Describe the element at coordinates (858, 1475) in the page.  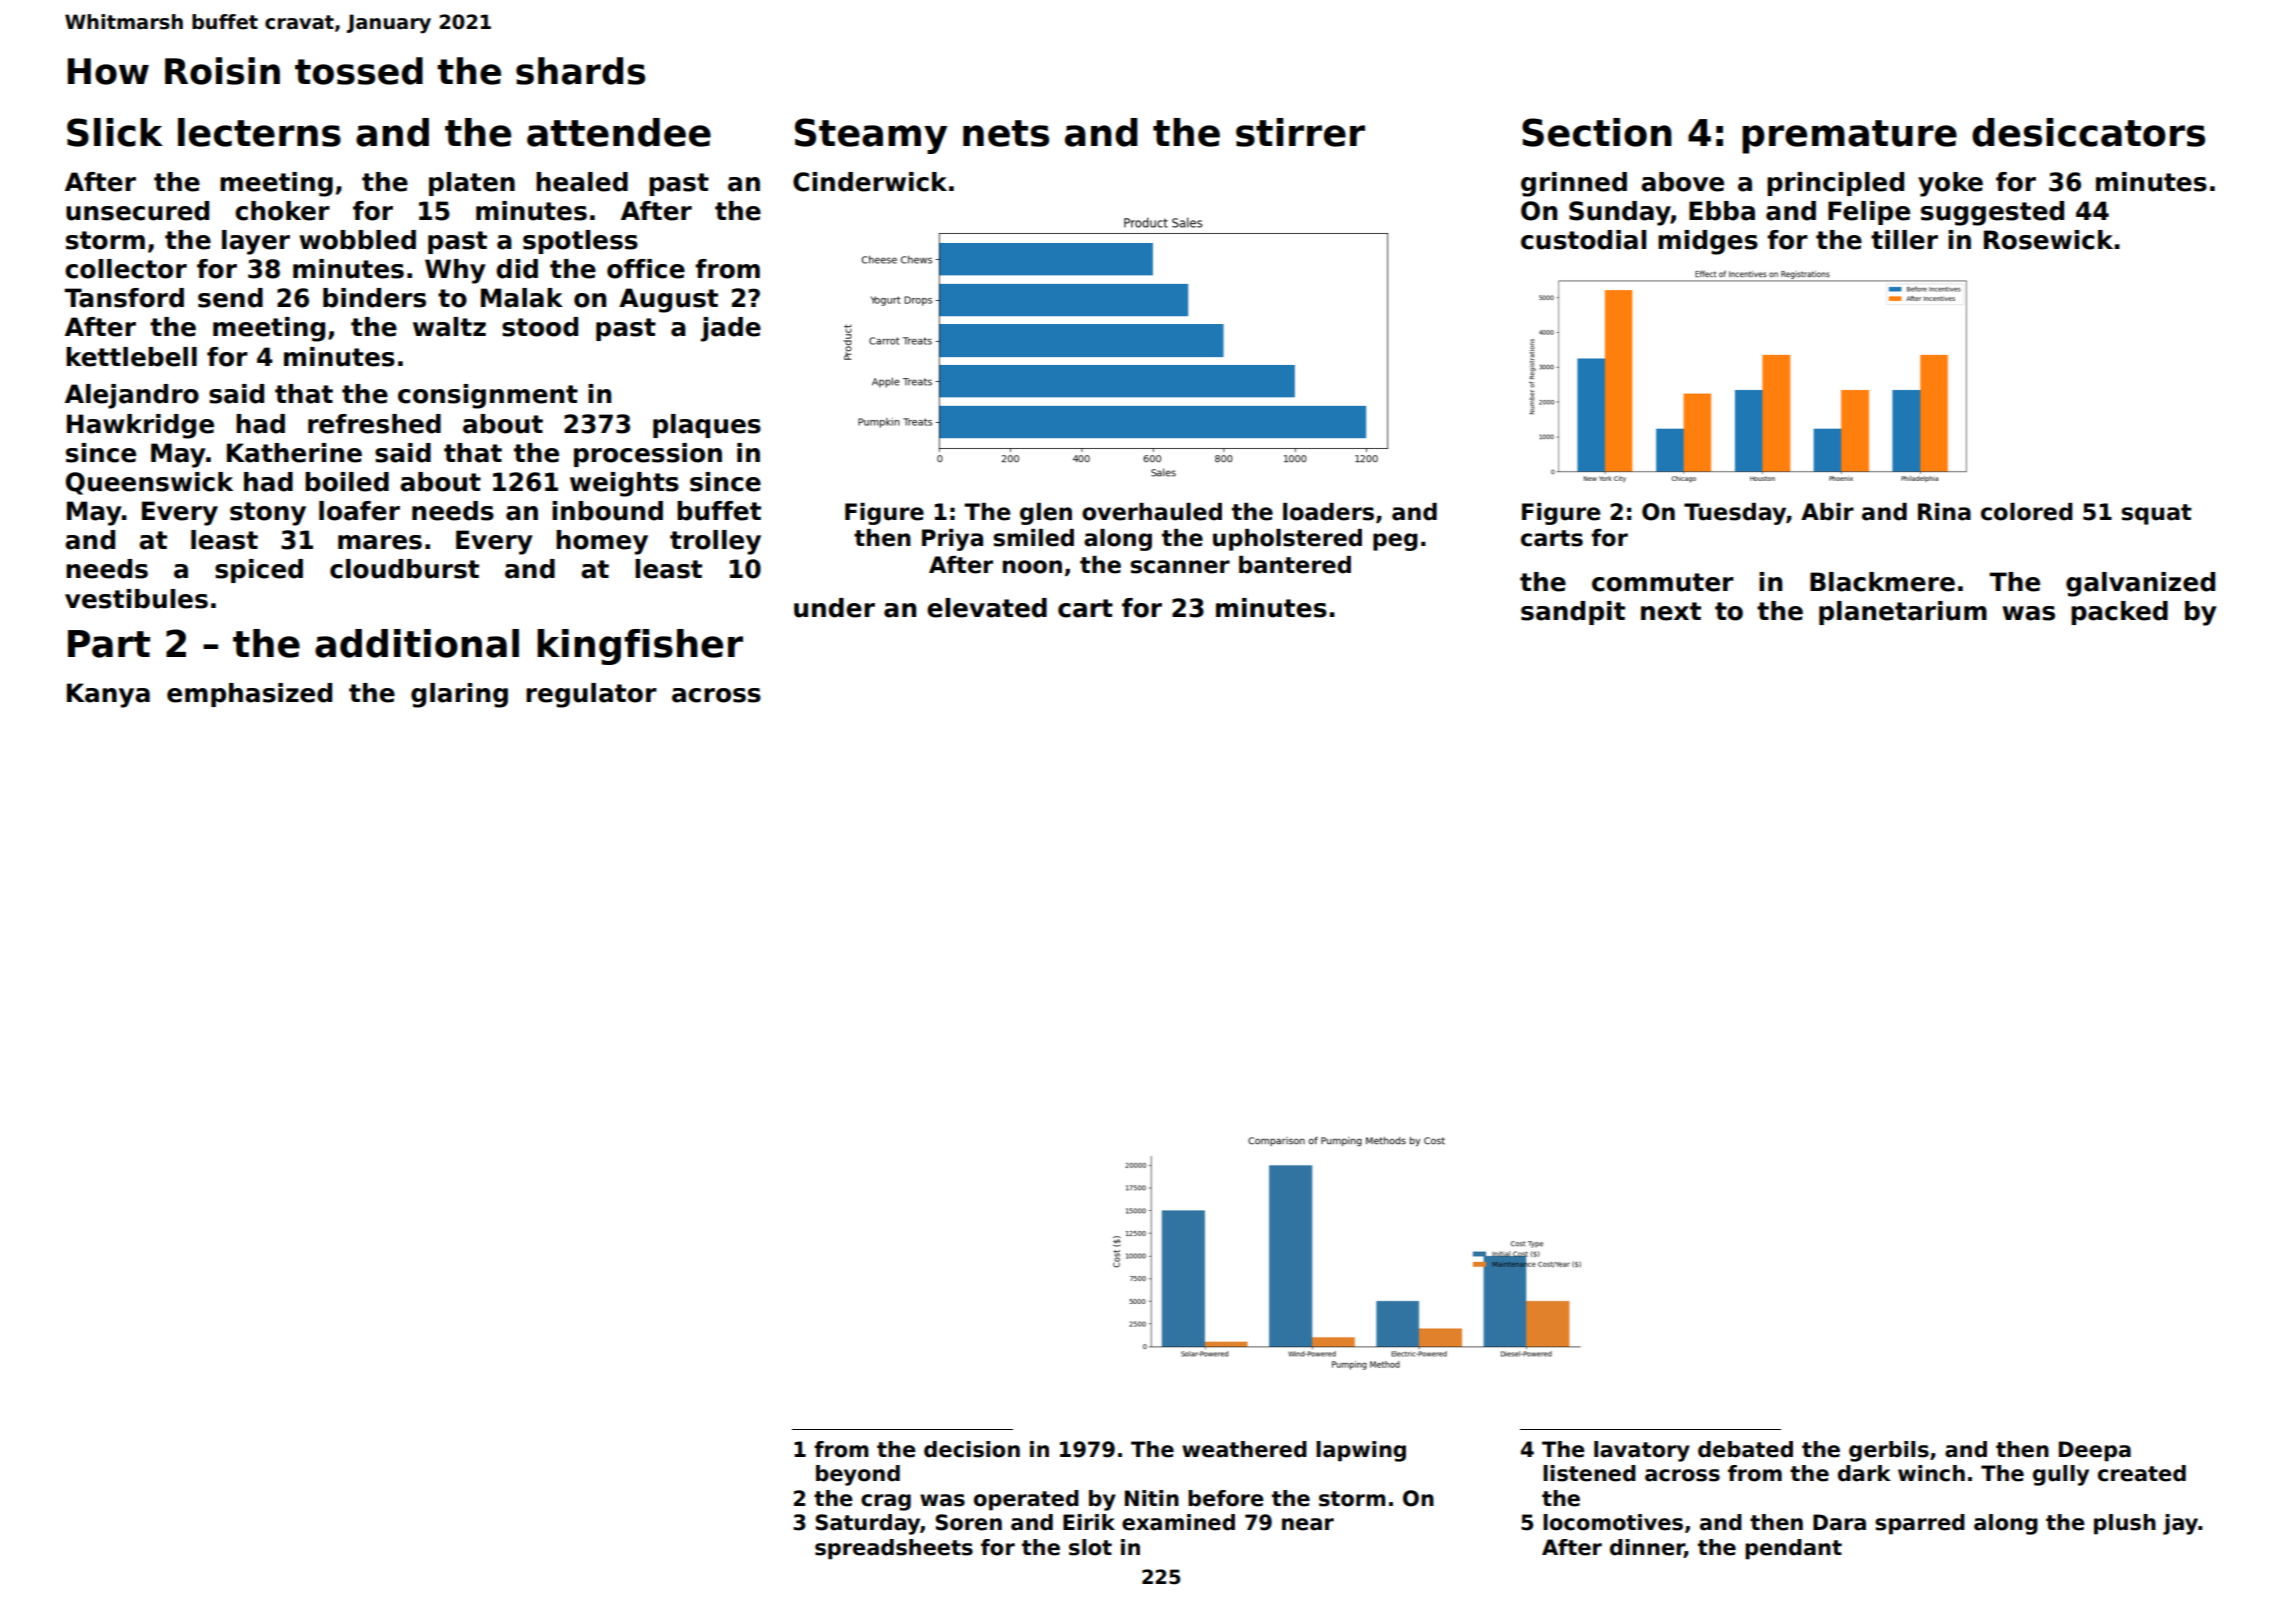
I see `beyond` at that location.
